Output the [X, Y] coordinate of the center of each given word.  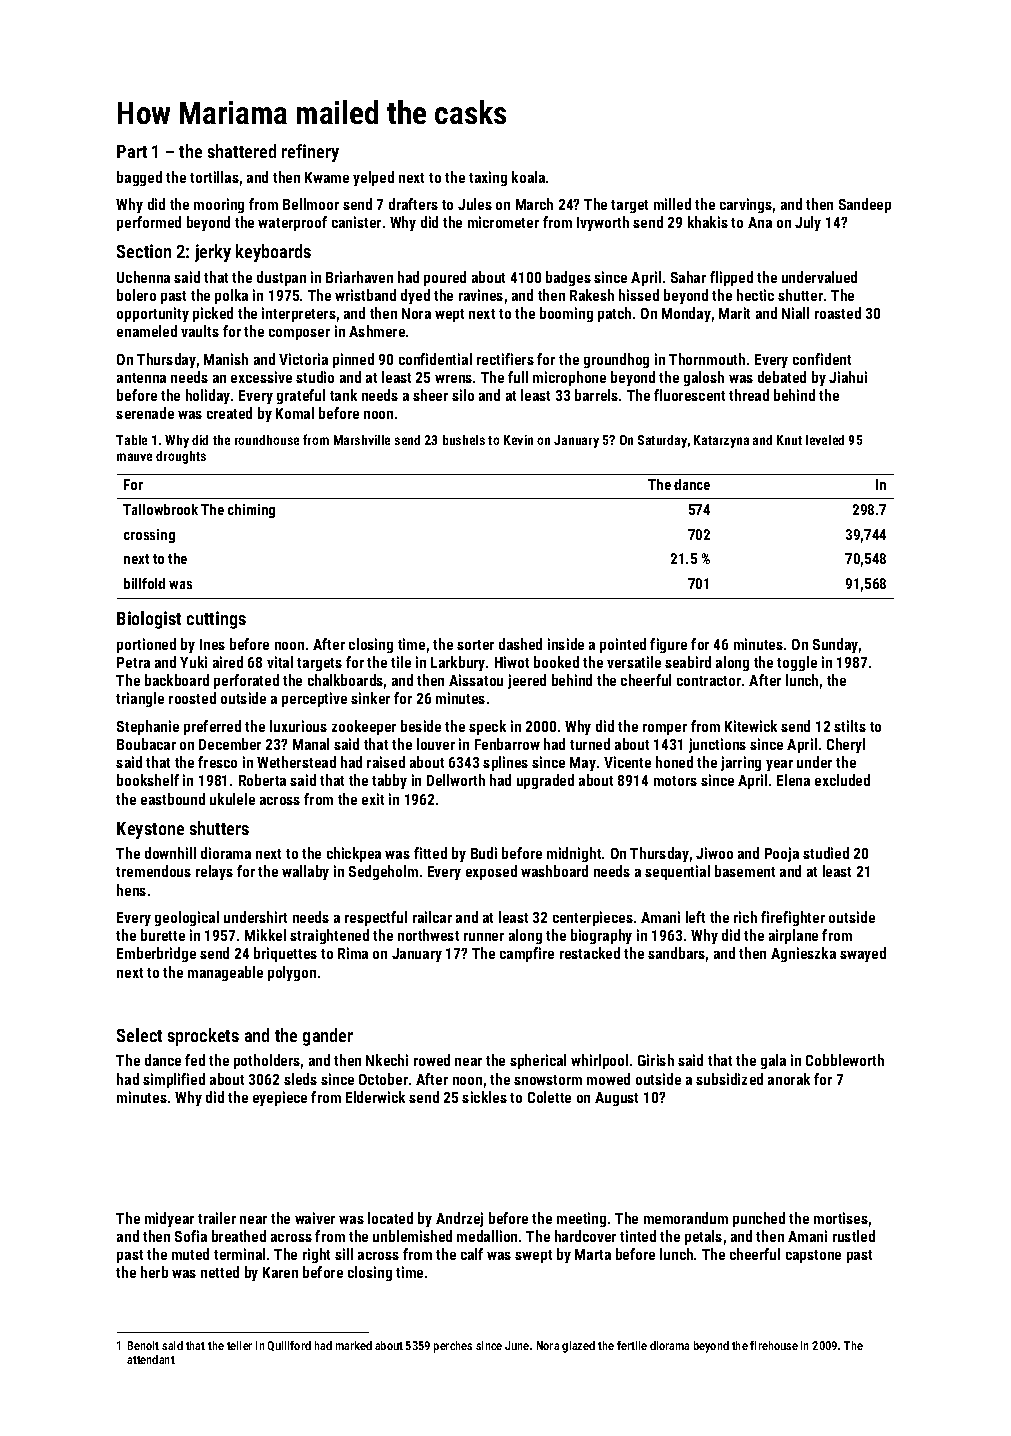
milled [672, 204]
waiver [315, 1218]
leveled [825, 440]
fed [195, 1060]
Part [132, 151]
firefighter [793, 918]
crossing [149, 536]
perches [453, 1347]
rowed [432, 1060]
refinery [310, 153]
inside [566, 644]
